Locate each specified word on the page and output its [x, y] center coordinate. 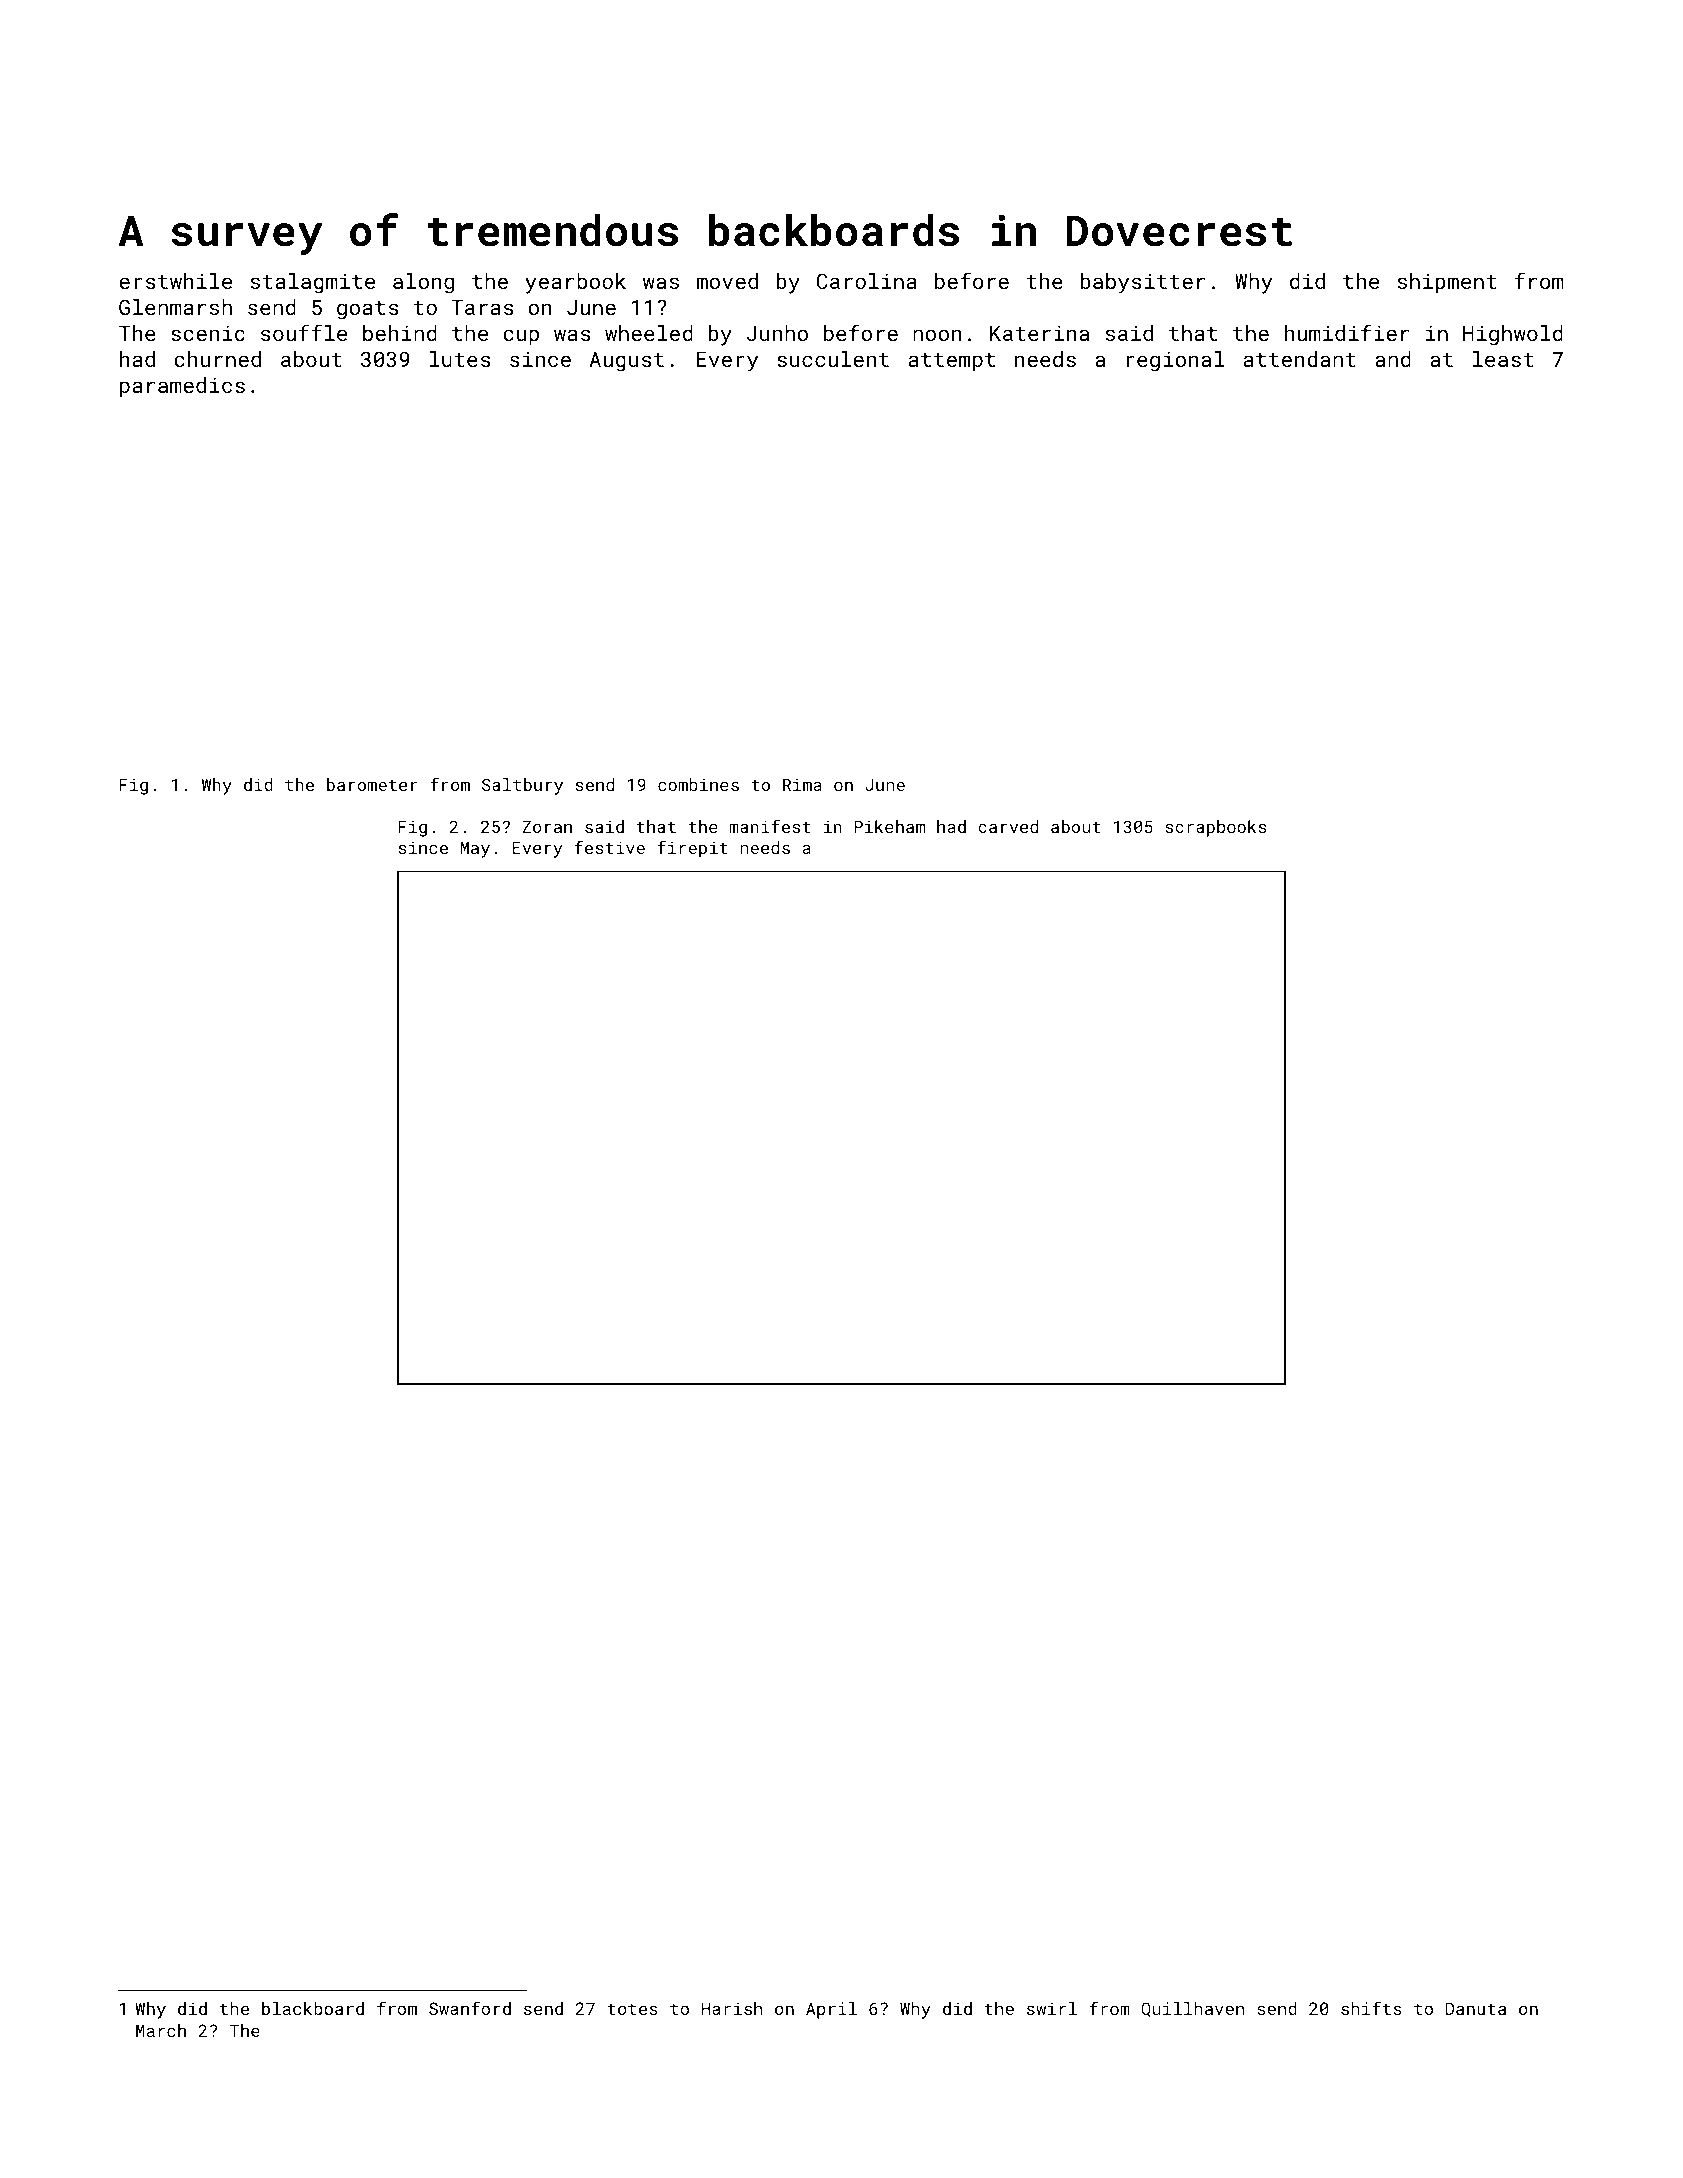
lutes [460, 359]
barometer [372, 784]
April [831, 2010]
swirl [1052, 2008]
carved [1008, 826]
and [1393, 359]
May [475, 849]
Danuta [1476, 2008]
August [627, 362]
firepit [692, 849]
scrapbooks [1216, 828]
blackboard [313, 2008]
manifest [770, 826]
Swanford [470, 2008]
